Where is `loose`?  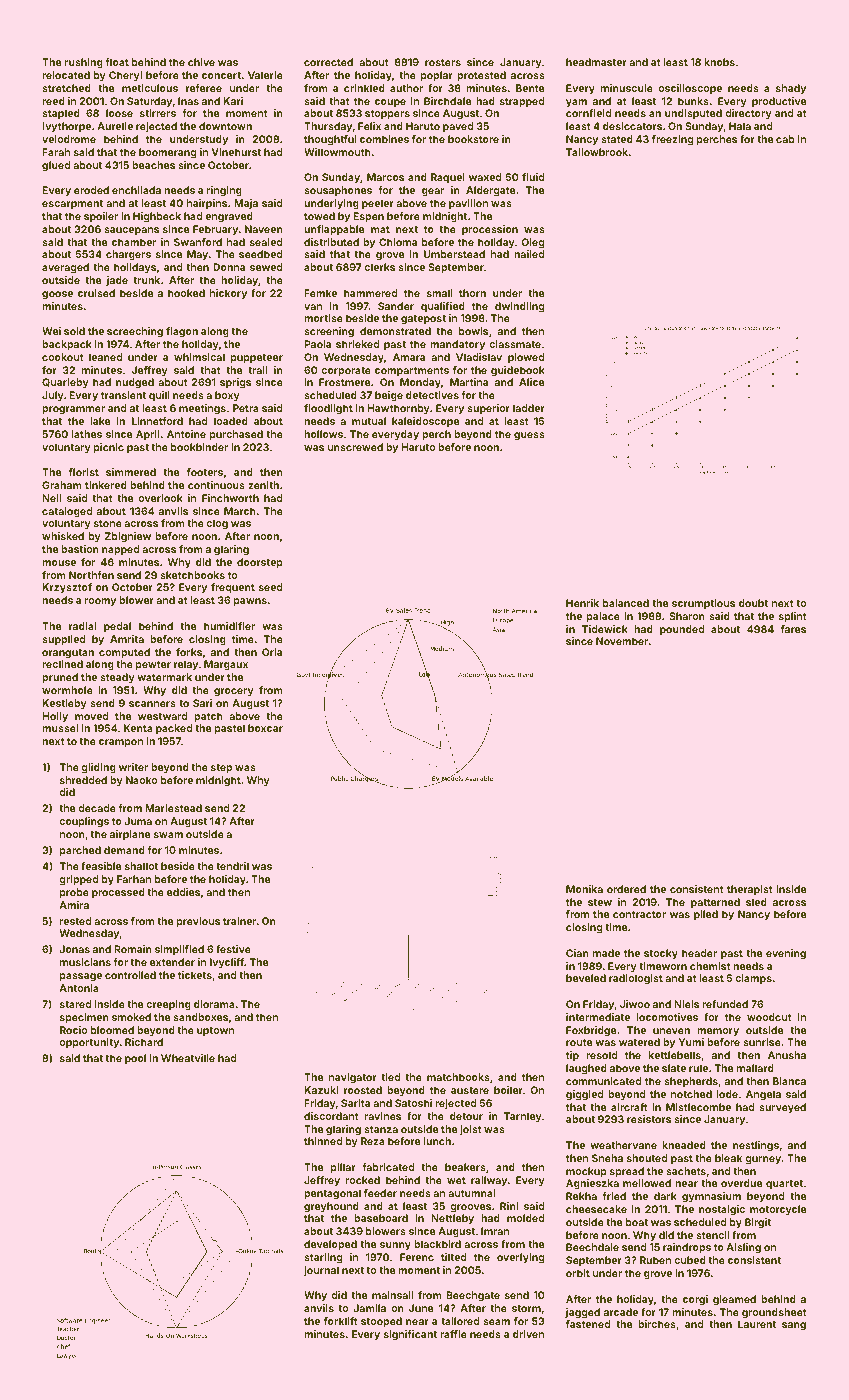 loose is located at coordinates (119, 113).
